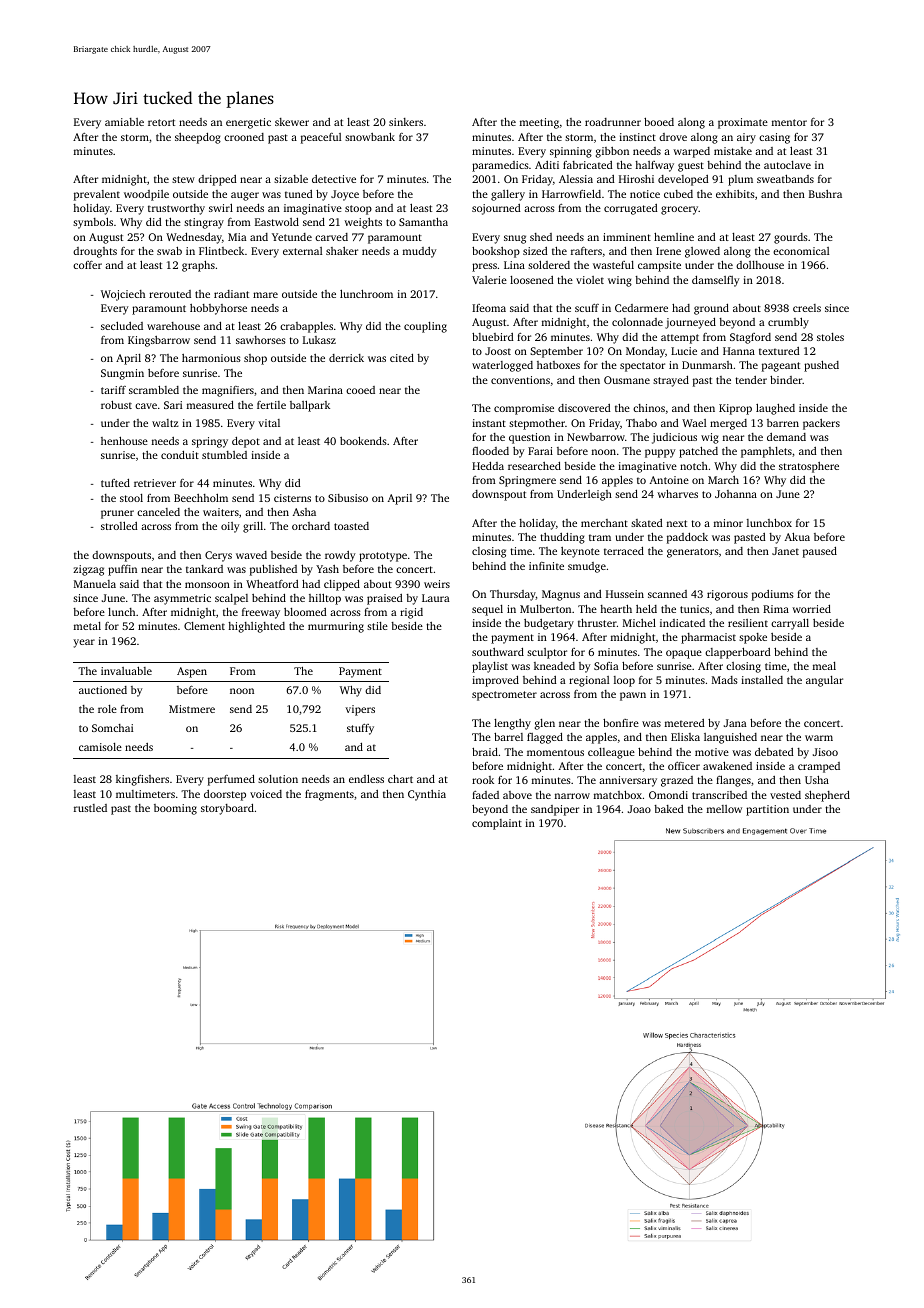 The height and width of the document is (1308, 924). Describe the element at coordinates (420, 252) in the document. I see `muddy` at that location.
